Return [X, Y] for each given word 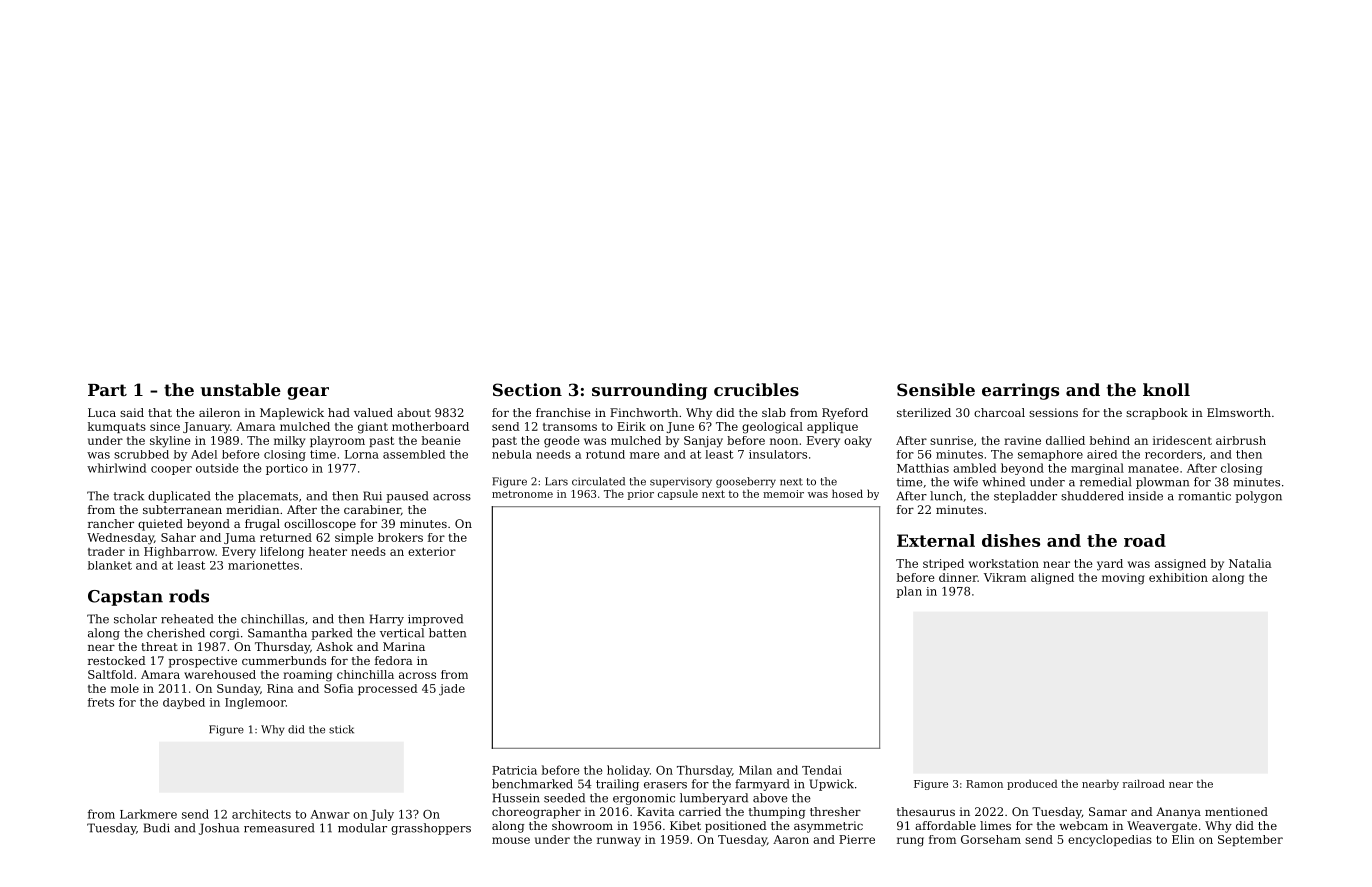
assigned [1180, 565]
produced [1032, 784]
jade [452, 690]
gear [308, 393]
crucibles [756, 389]
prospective [203, 662]
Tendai [822, 770]
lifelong [282, 553]
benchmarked [532, 784]
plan [909, 592]
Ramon [984, 784]
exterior [432, 551]
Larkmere [148, 814]
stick [341, 729]
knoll [1166, 389]
